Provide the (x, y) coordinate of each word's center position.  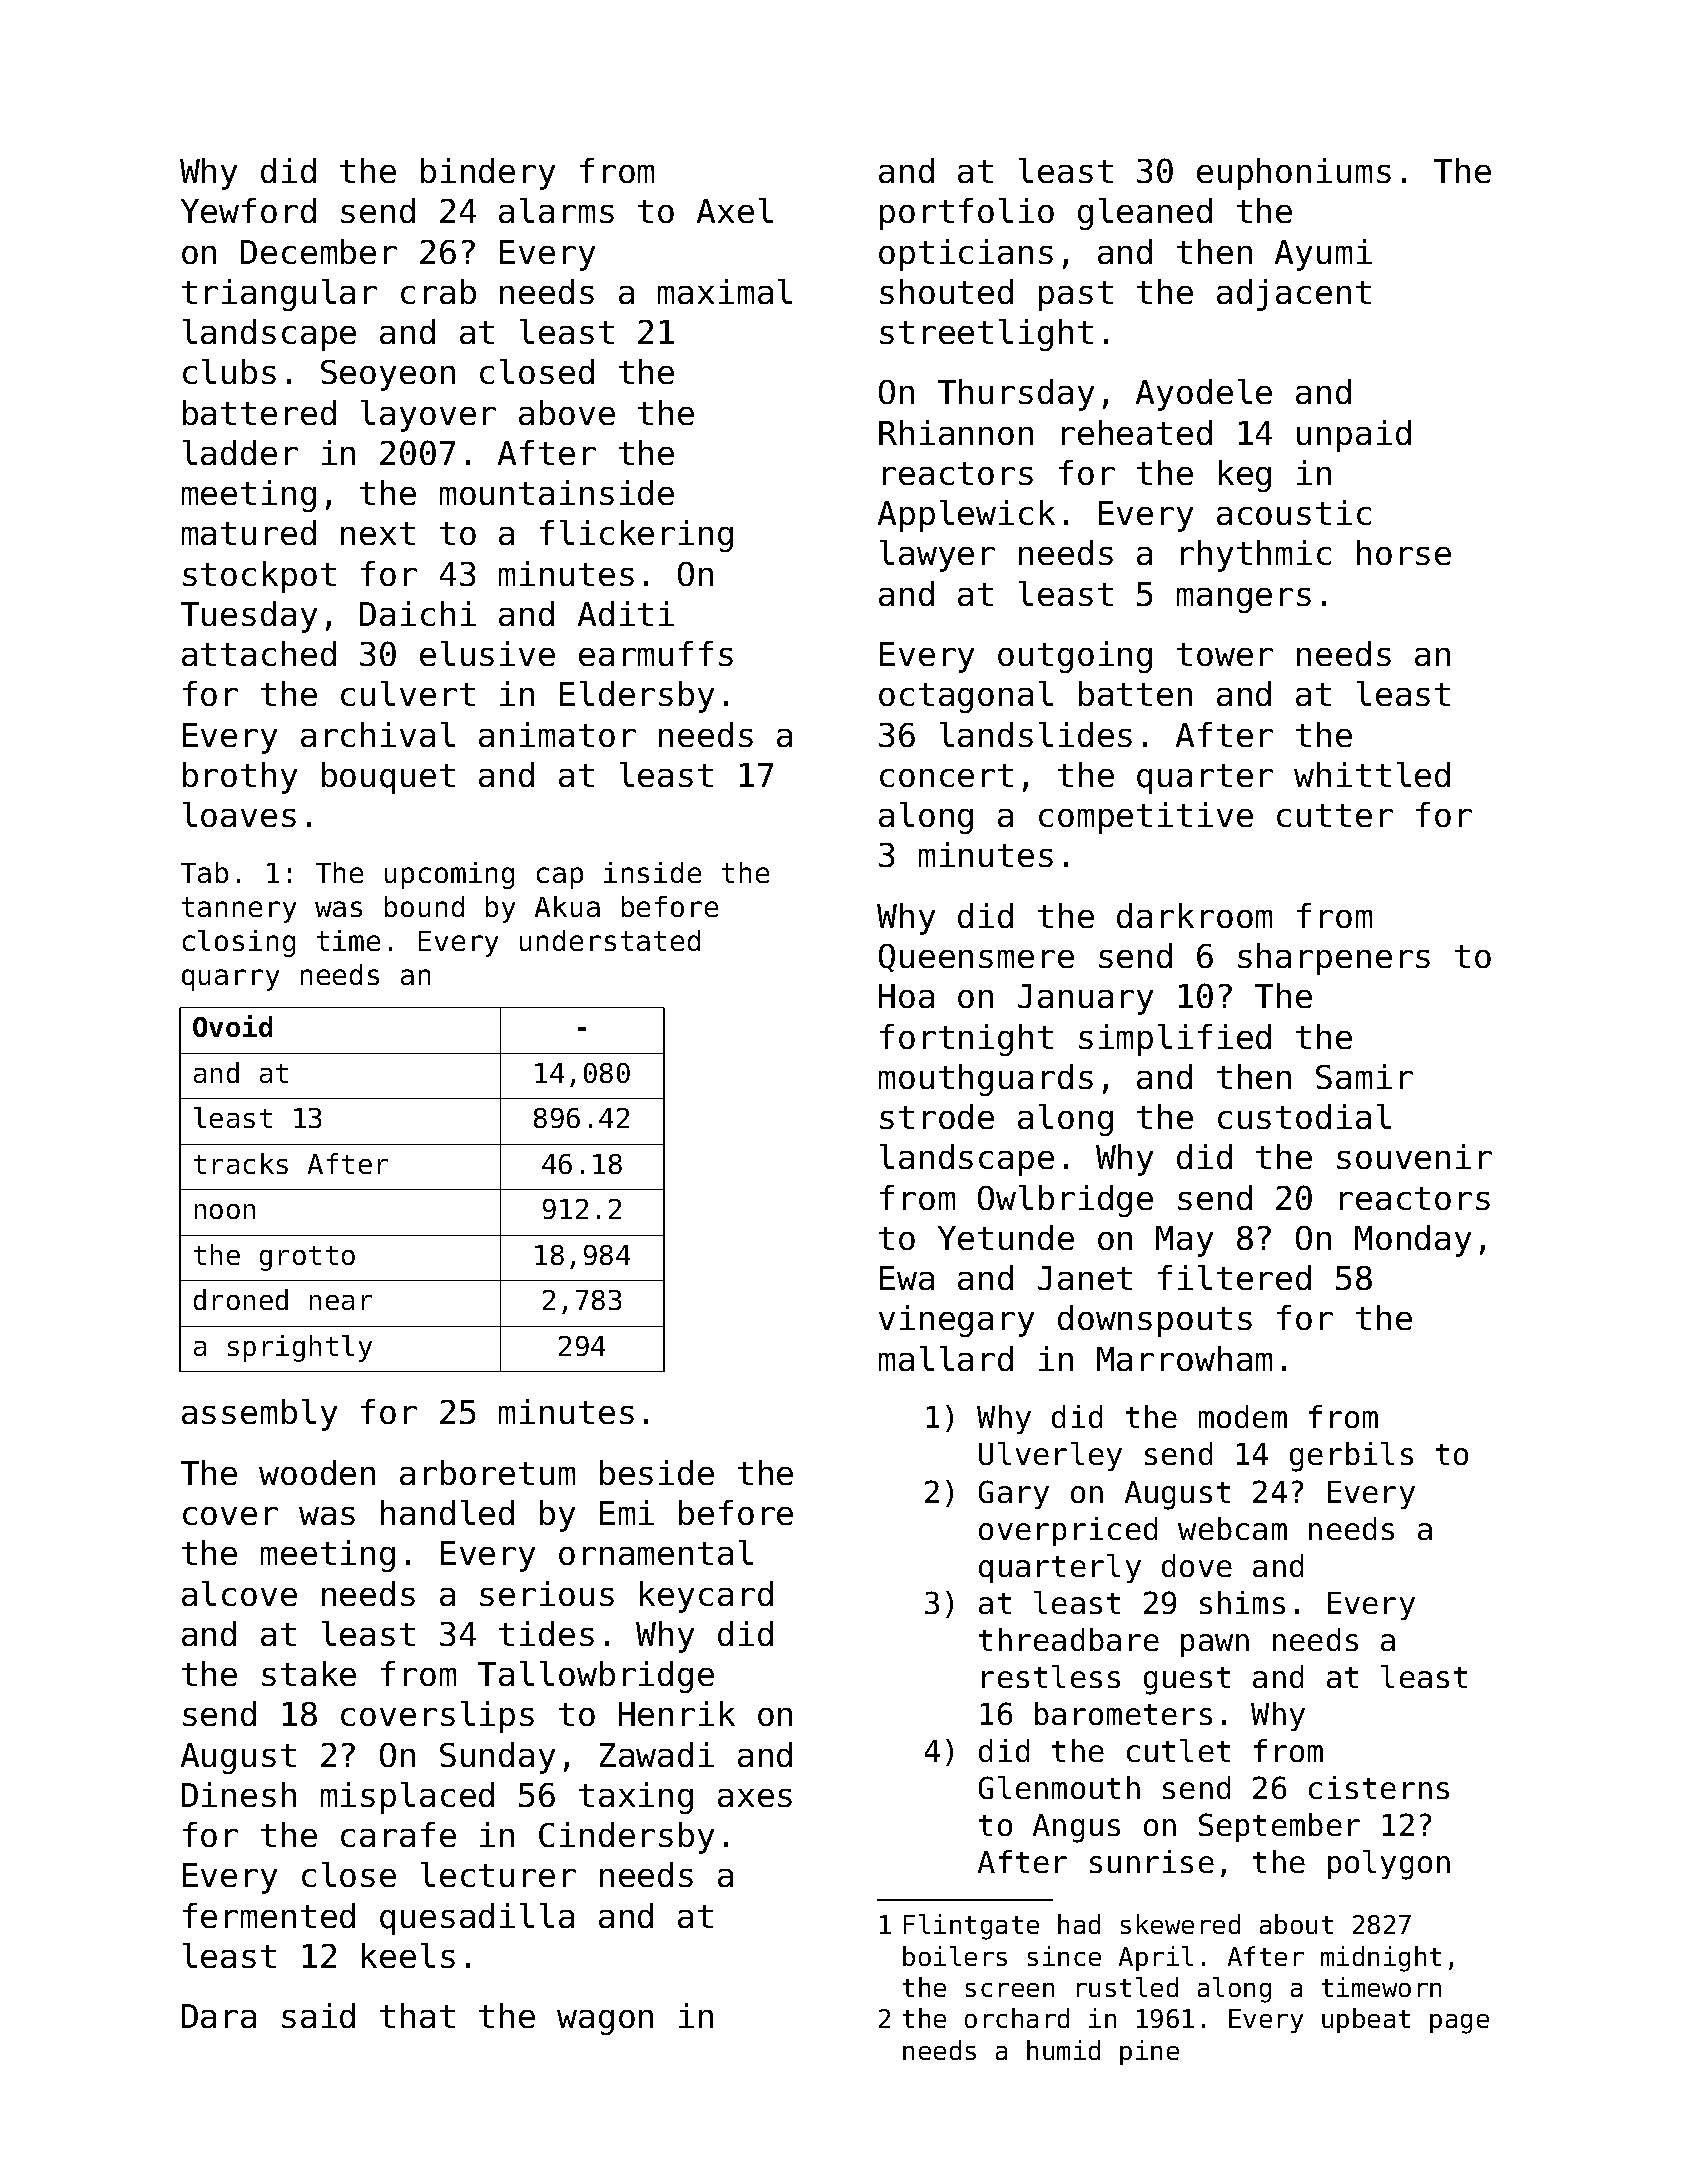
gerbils (1351, 1457)
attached (259, 653)
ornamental (656, 1552)
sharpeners (1334, 959)
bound (424, 906)
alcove (239, 1593)
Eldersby (637, 697)
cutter (1335, 815)
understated (610, 940)
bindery (488, 174)
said (318, 2015)
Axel (735, 210)
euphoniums (1294, 174)
